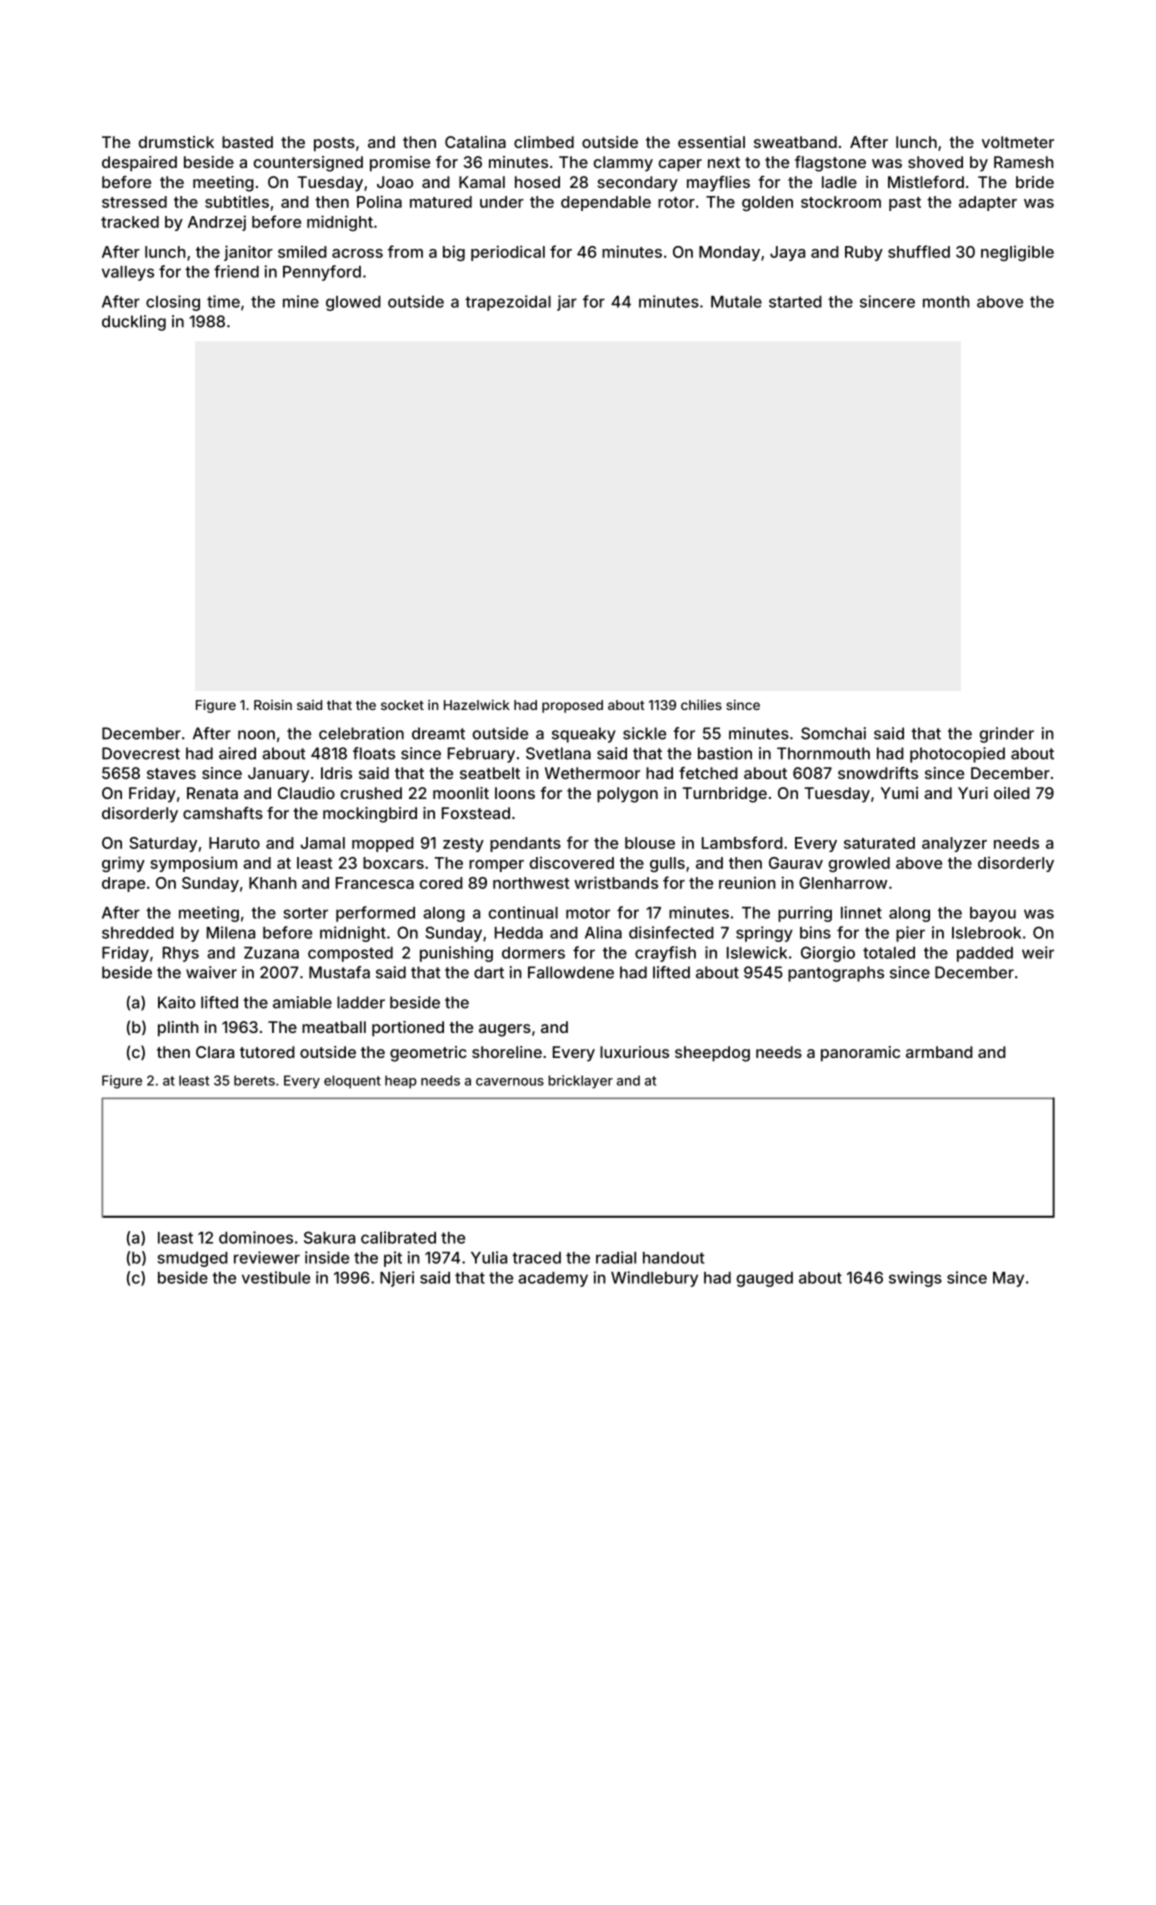  What do you see at coordinates (665, 954) in the image?
I see `crayfish` at bounding box center [665, 954].
